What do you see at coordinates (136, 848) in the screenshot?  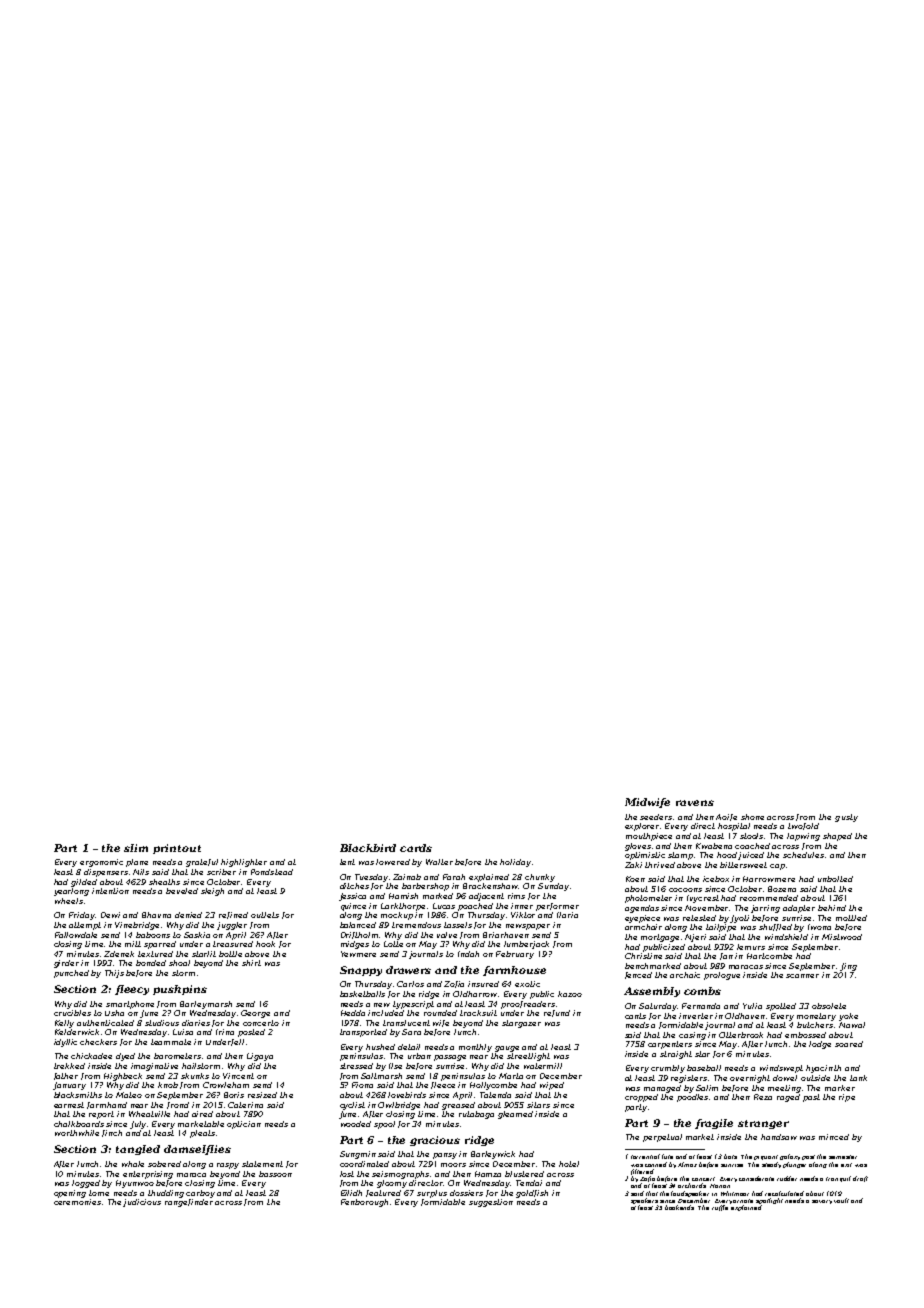 I see `slim` at bounding box center [136, 848].
